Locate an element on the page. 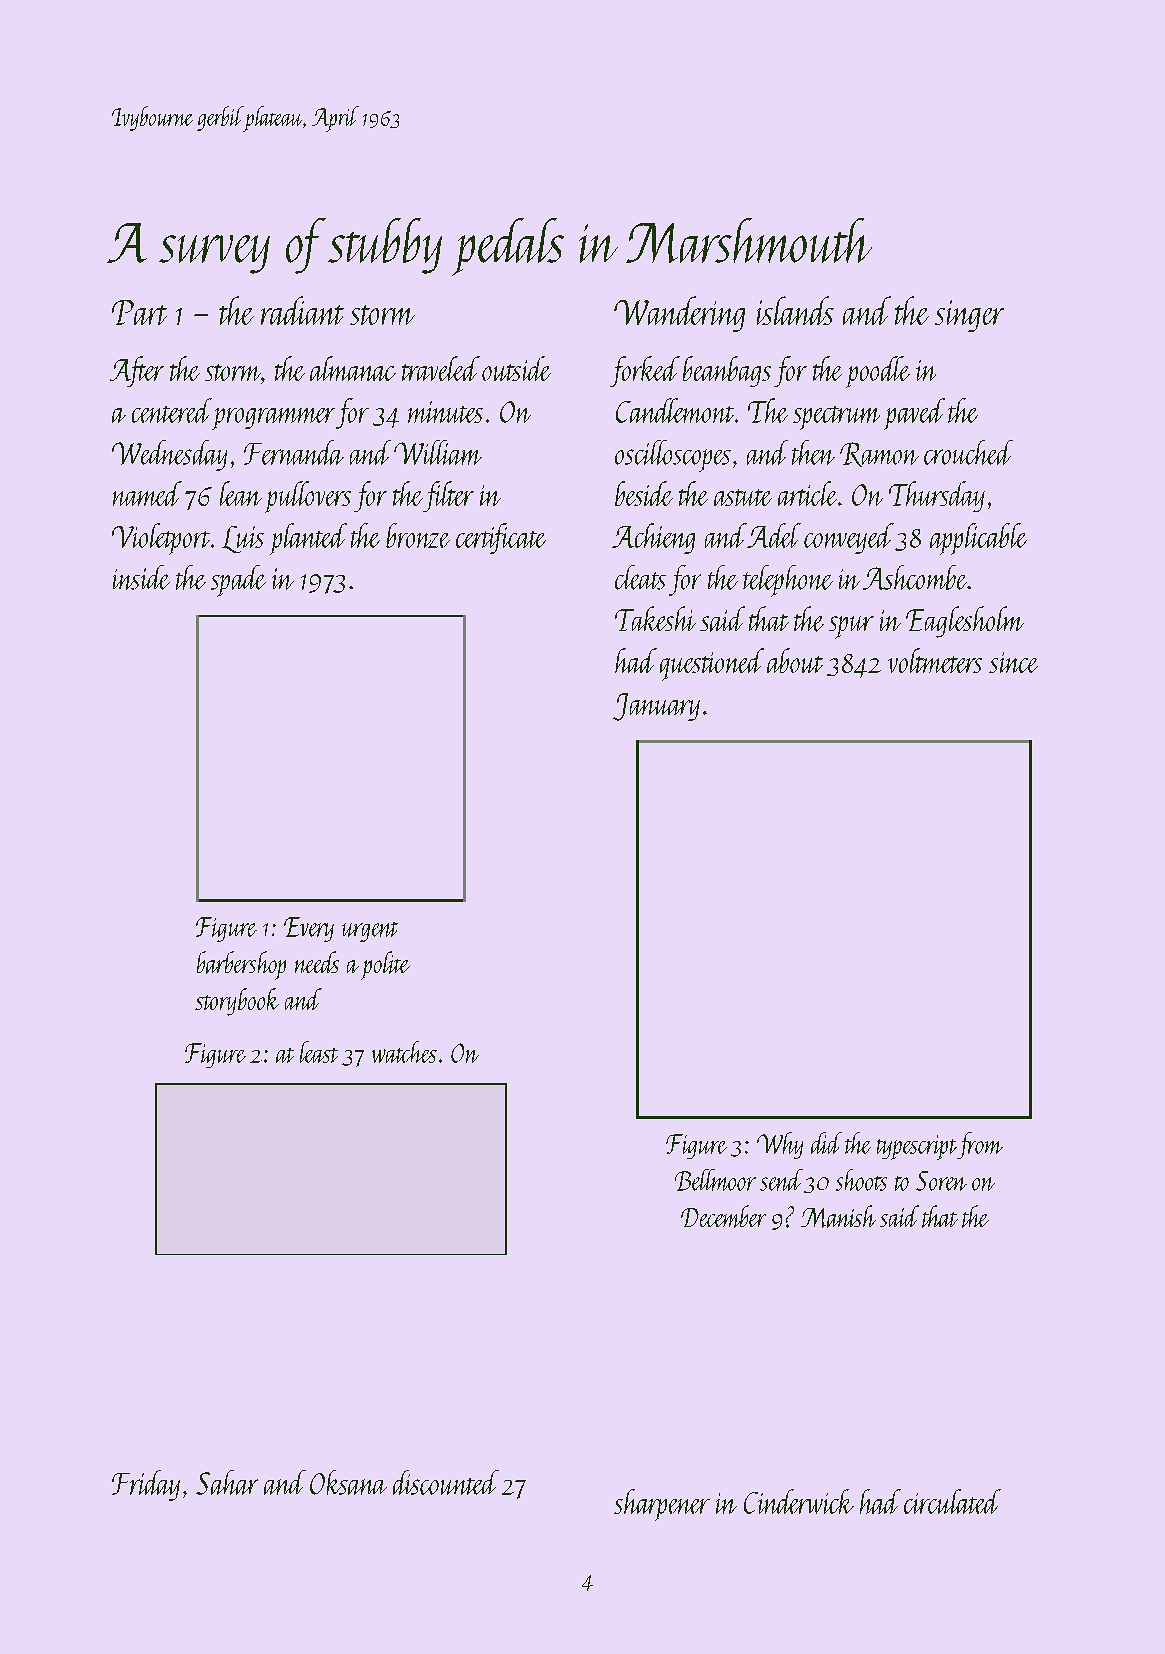 The height and width of the image is (1654, 1165). Oksana is located at coordinates (348, 1482).
